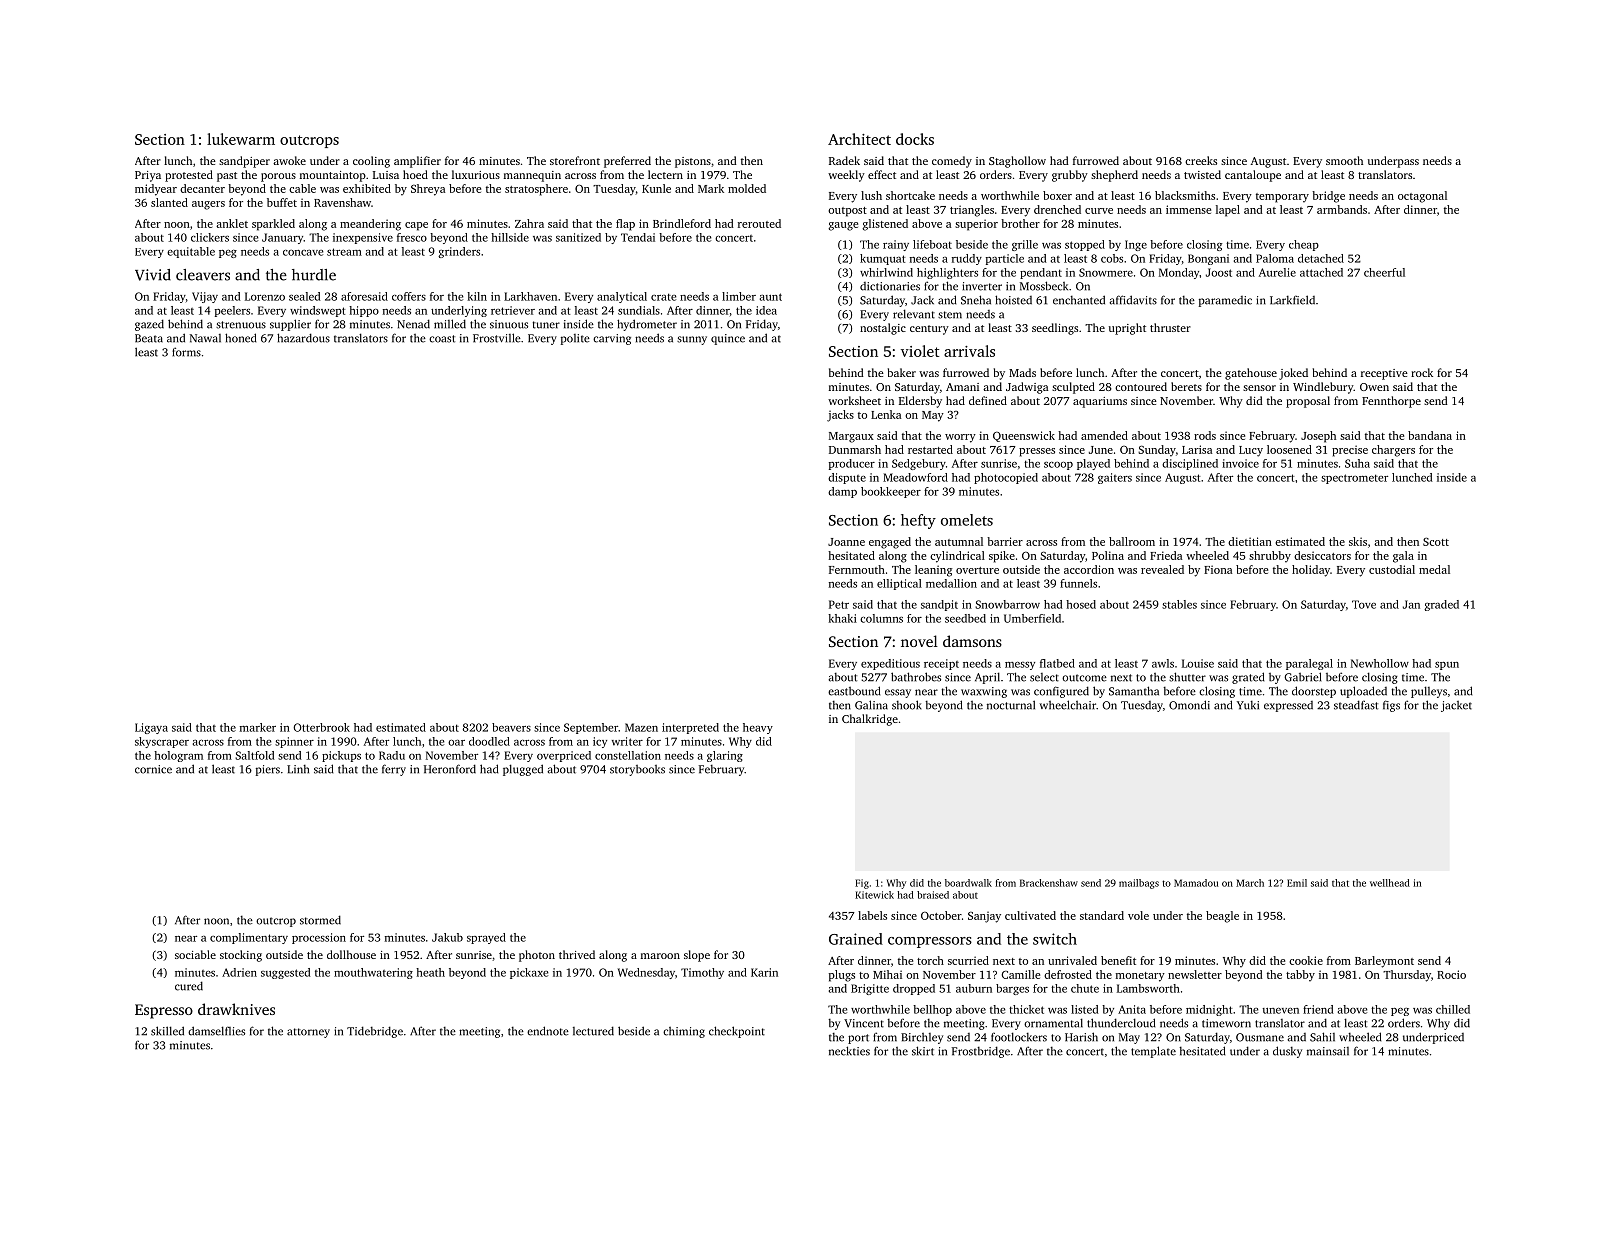  I want to click on lush, so click(871, 195).
